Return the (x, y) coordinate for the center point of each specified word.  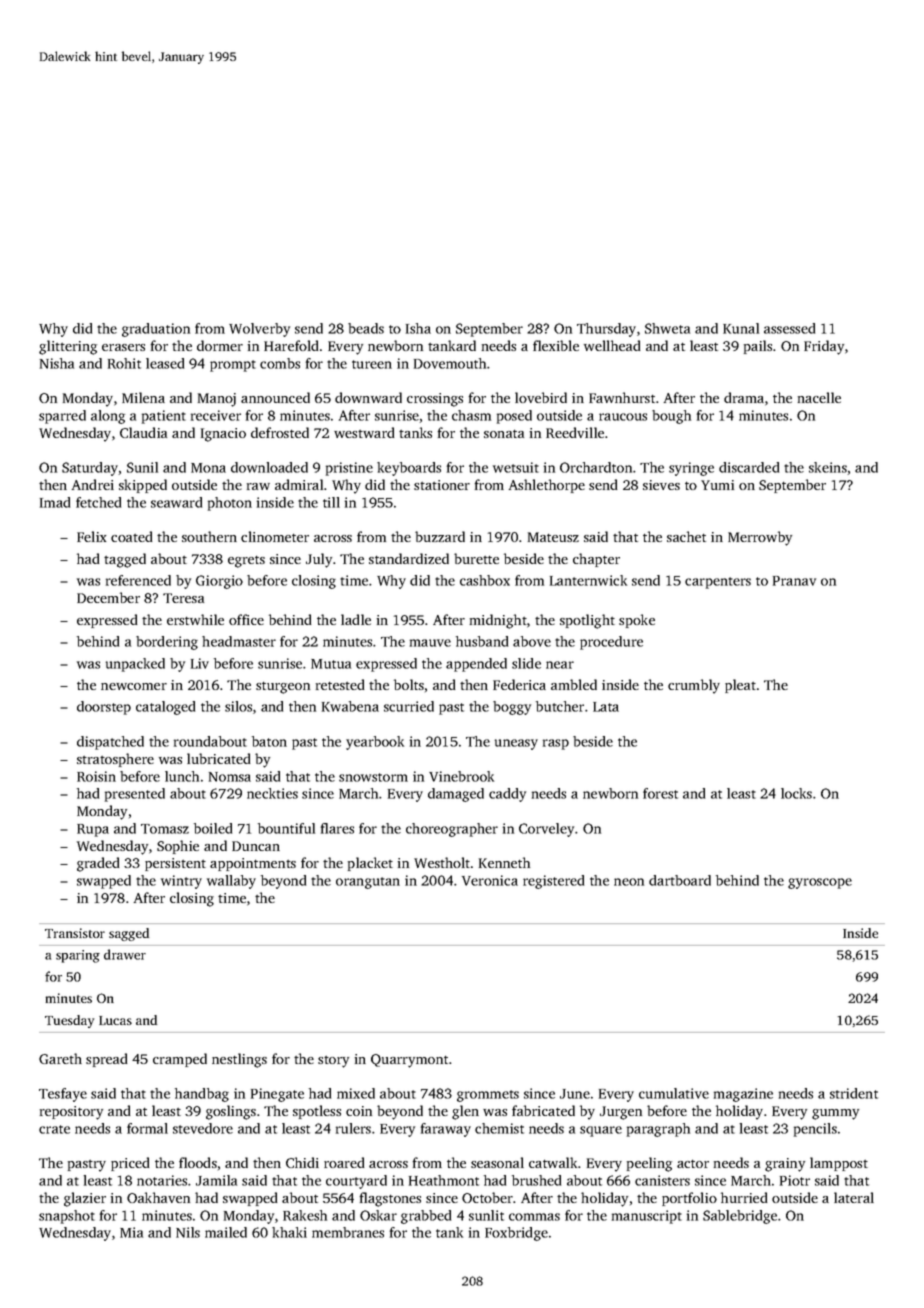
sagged (129, 934)
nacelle (819, 397)
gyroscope (820, 883)
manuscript (647, 1217)
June (575, 1094)
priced (130, 1164)
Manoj (217, 400)
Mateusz (553, 537)
